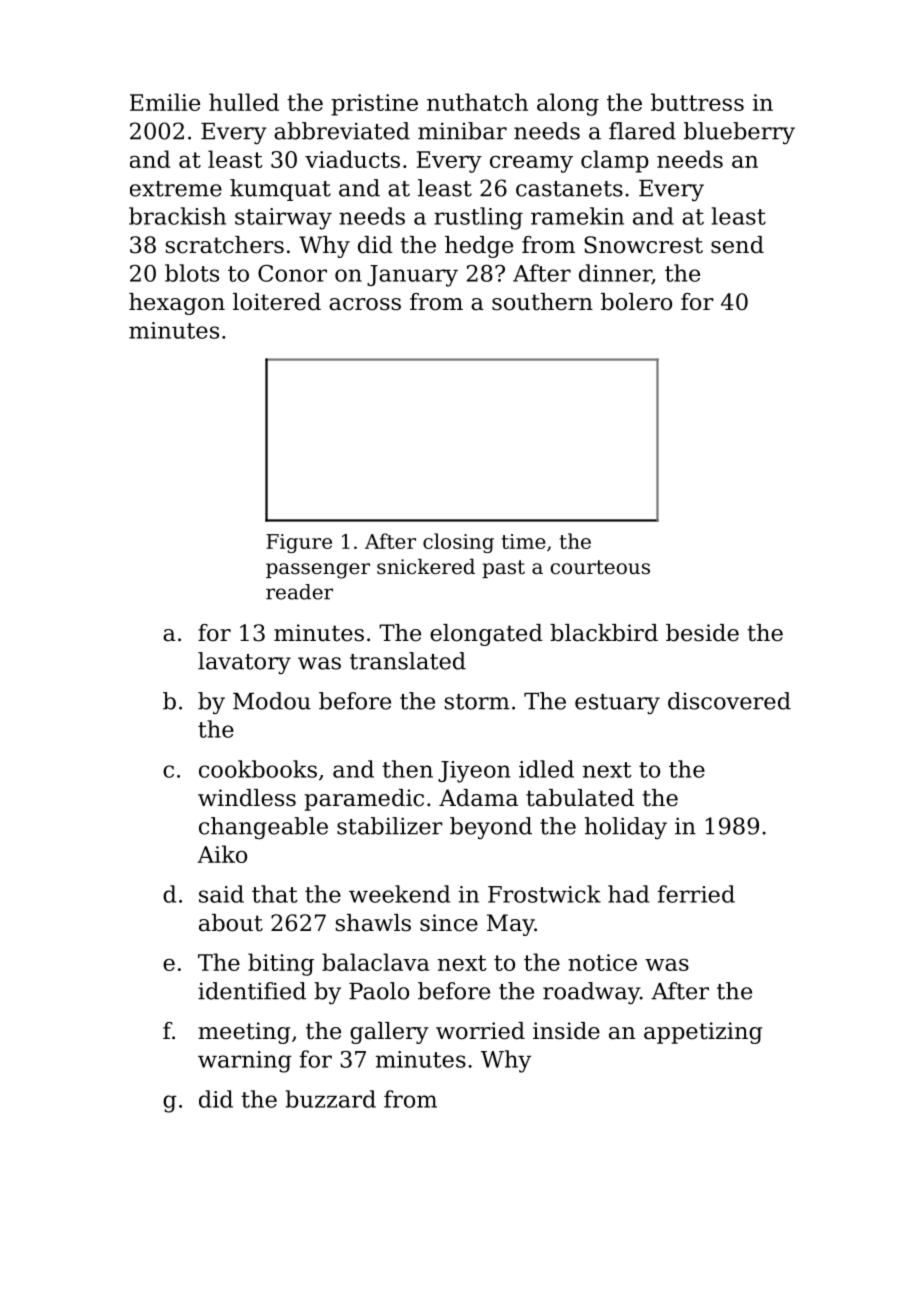 This screenshot has width=924, height=1311. Describe the element at coordinates (729, 701) in the screenshot. I see `discovered` at that location.
